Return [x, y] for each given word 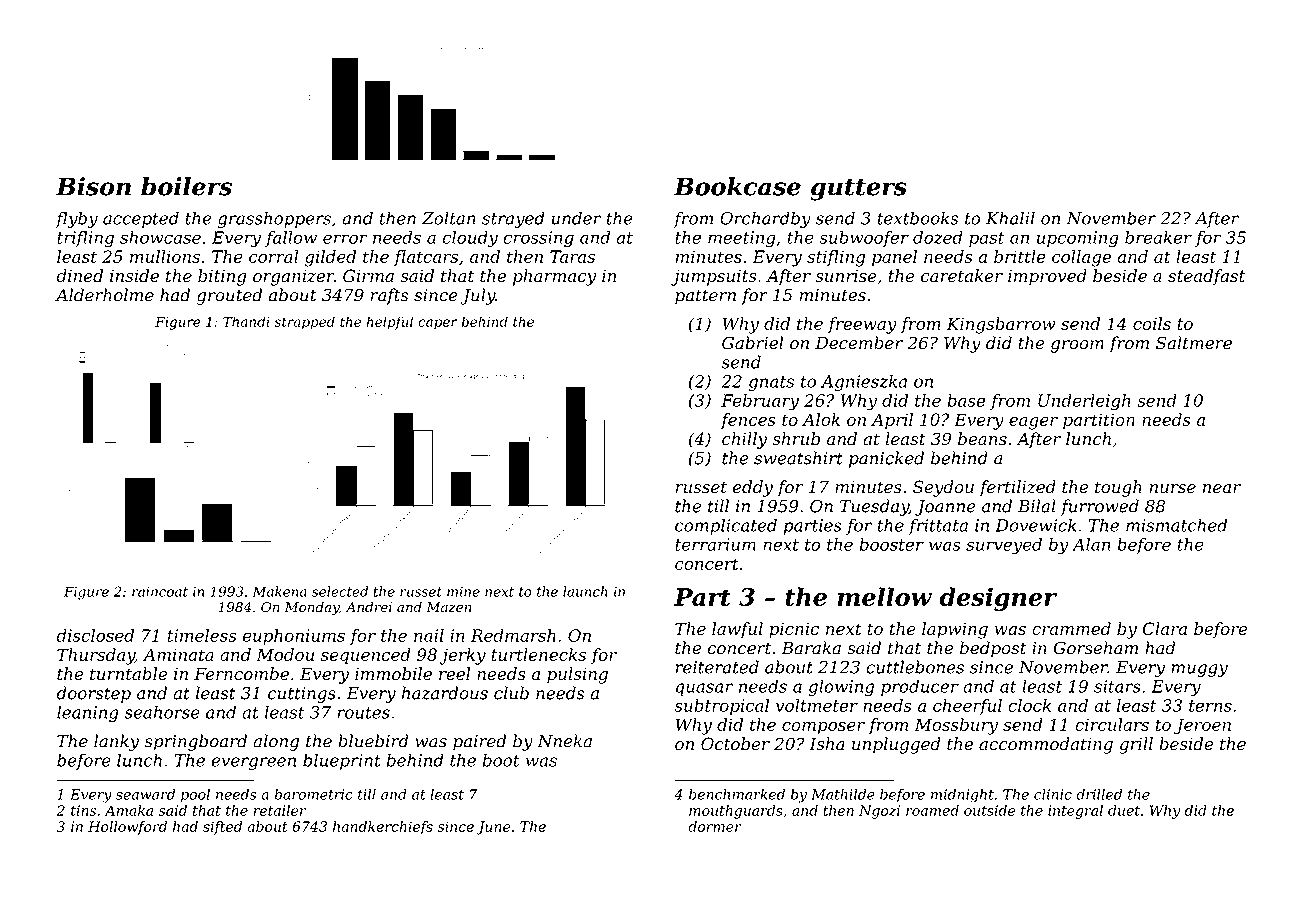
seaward [145, 794]
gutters [858, 190]
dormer [715, 826]
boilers [186, 186]
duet [1124, 810]
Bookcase [737, 186]
